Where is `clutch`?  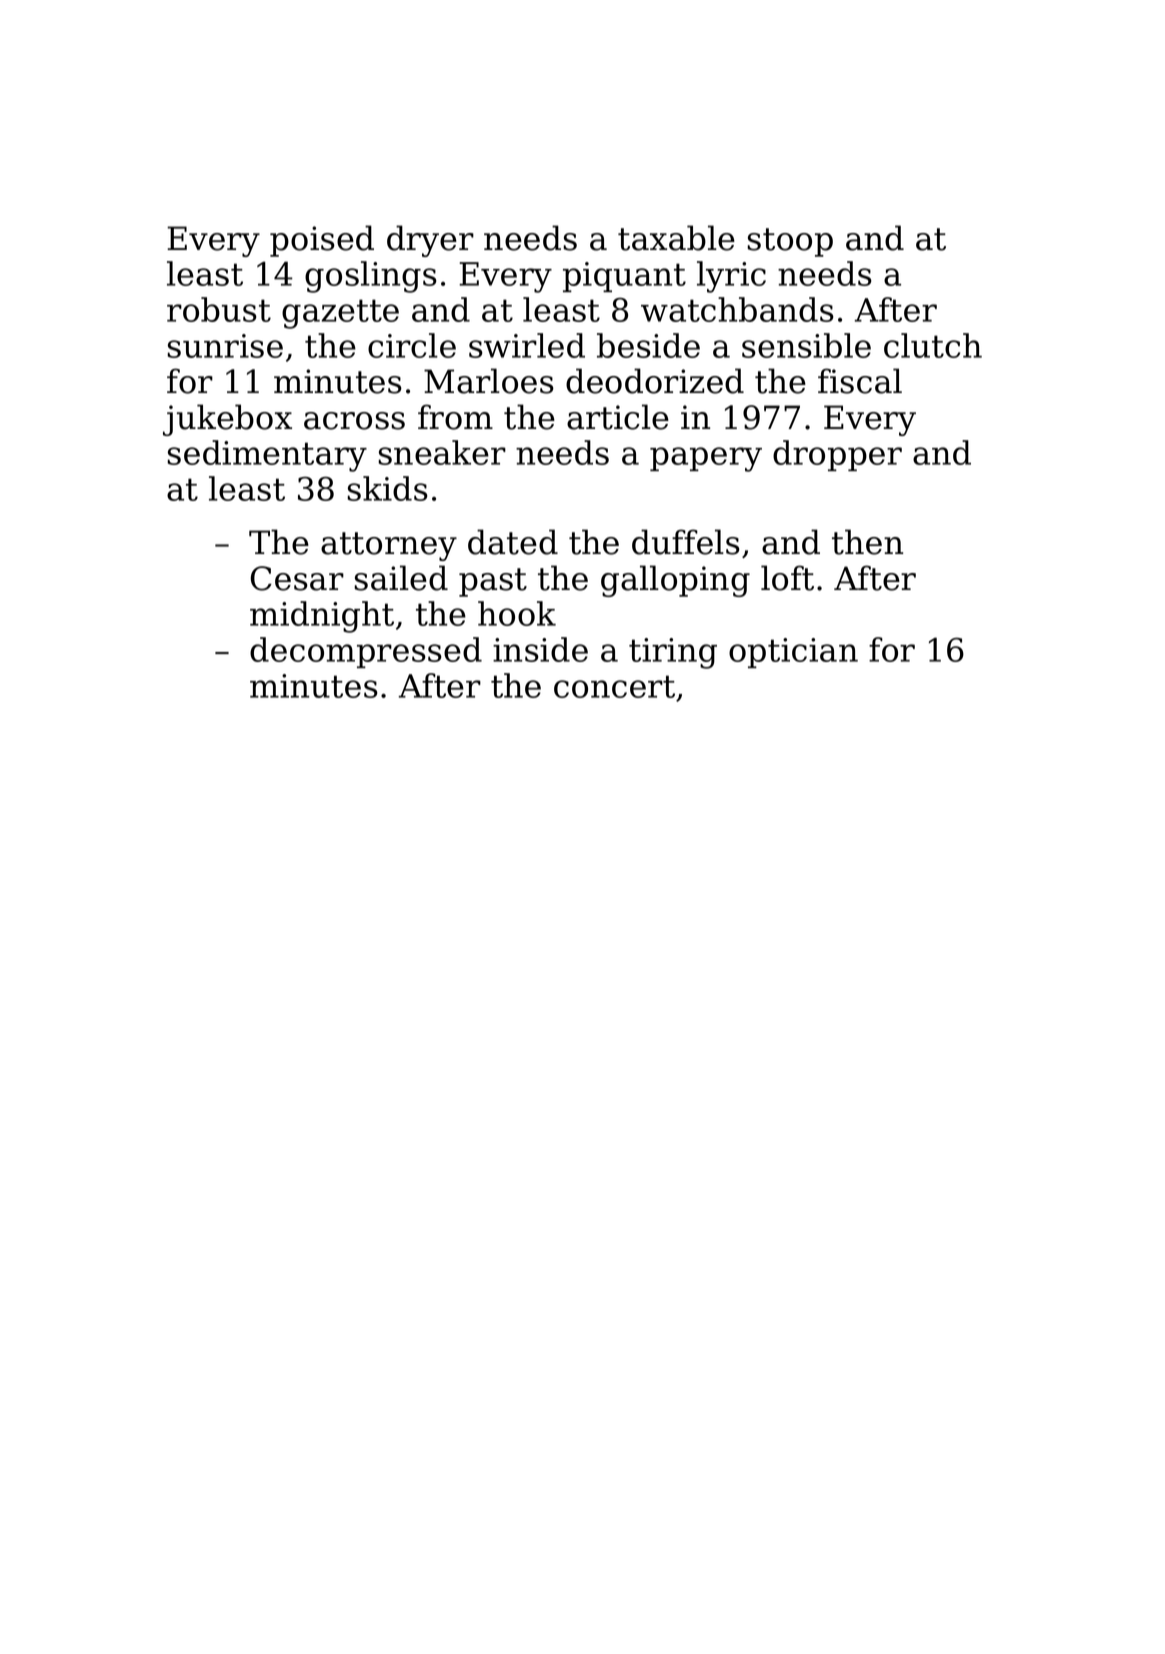
clutch is located at coordinates (933, 345).
